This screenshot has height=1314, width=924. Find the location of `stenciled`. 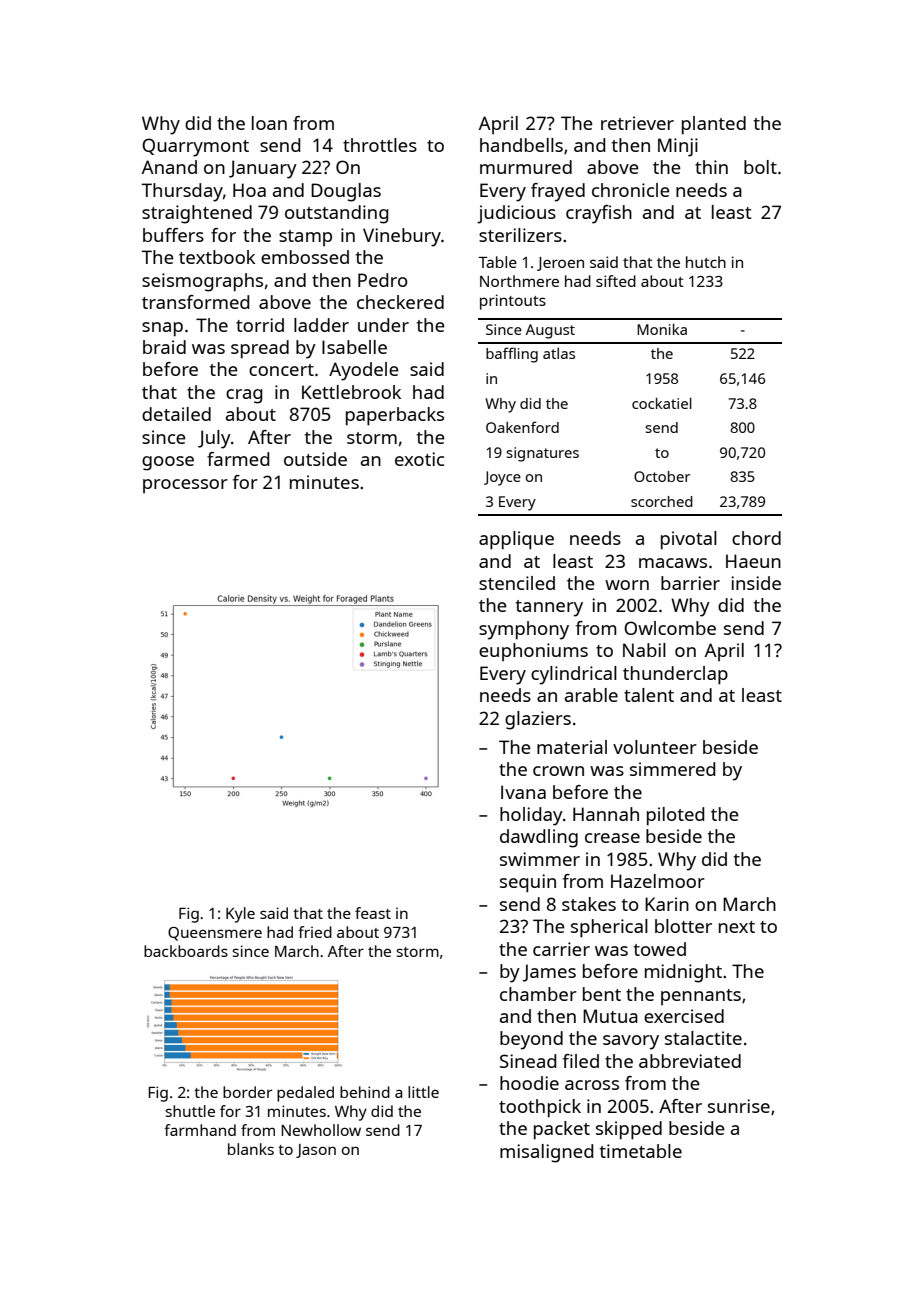

stenciled is located at coordinates (517, 583).
